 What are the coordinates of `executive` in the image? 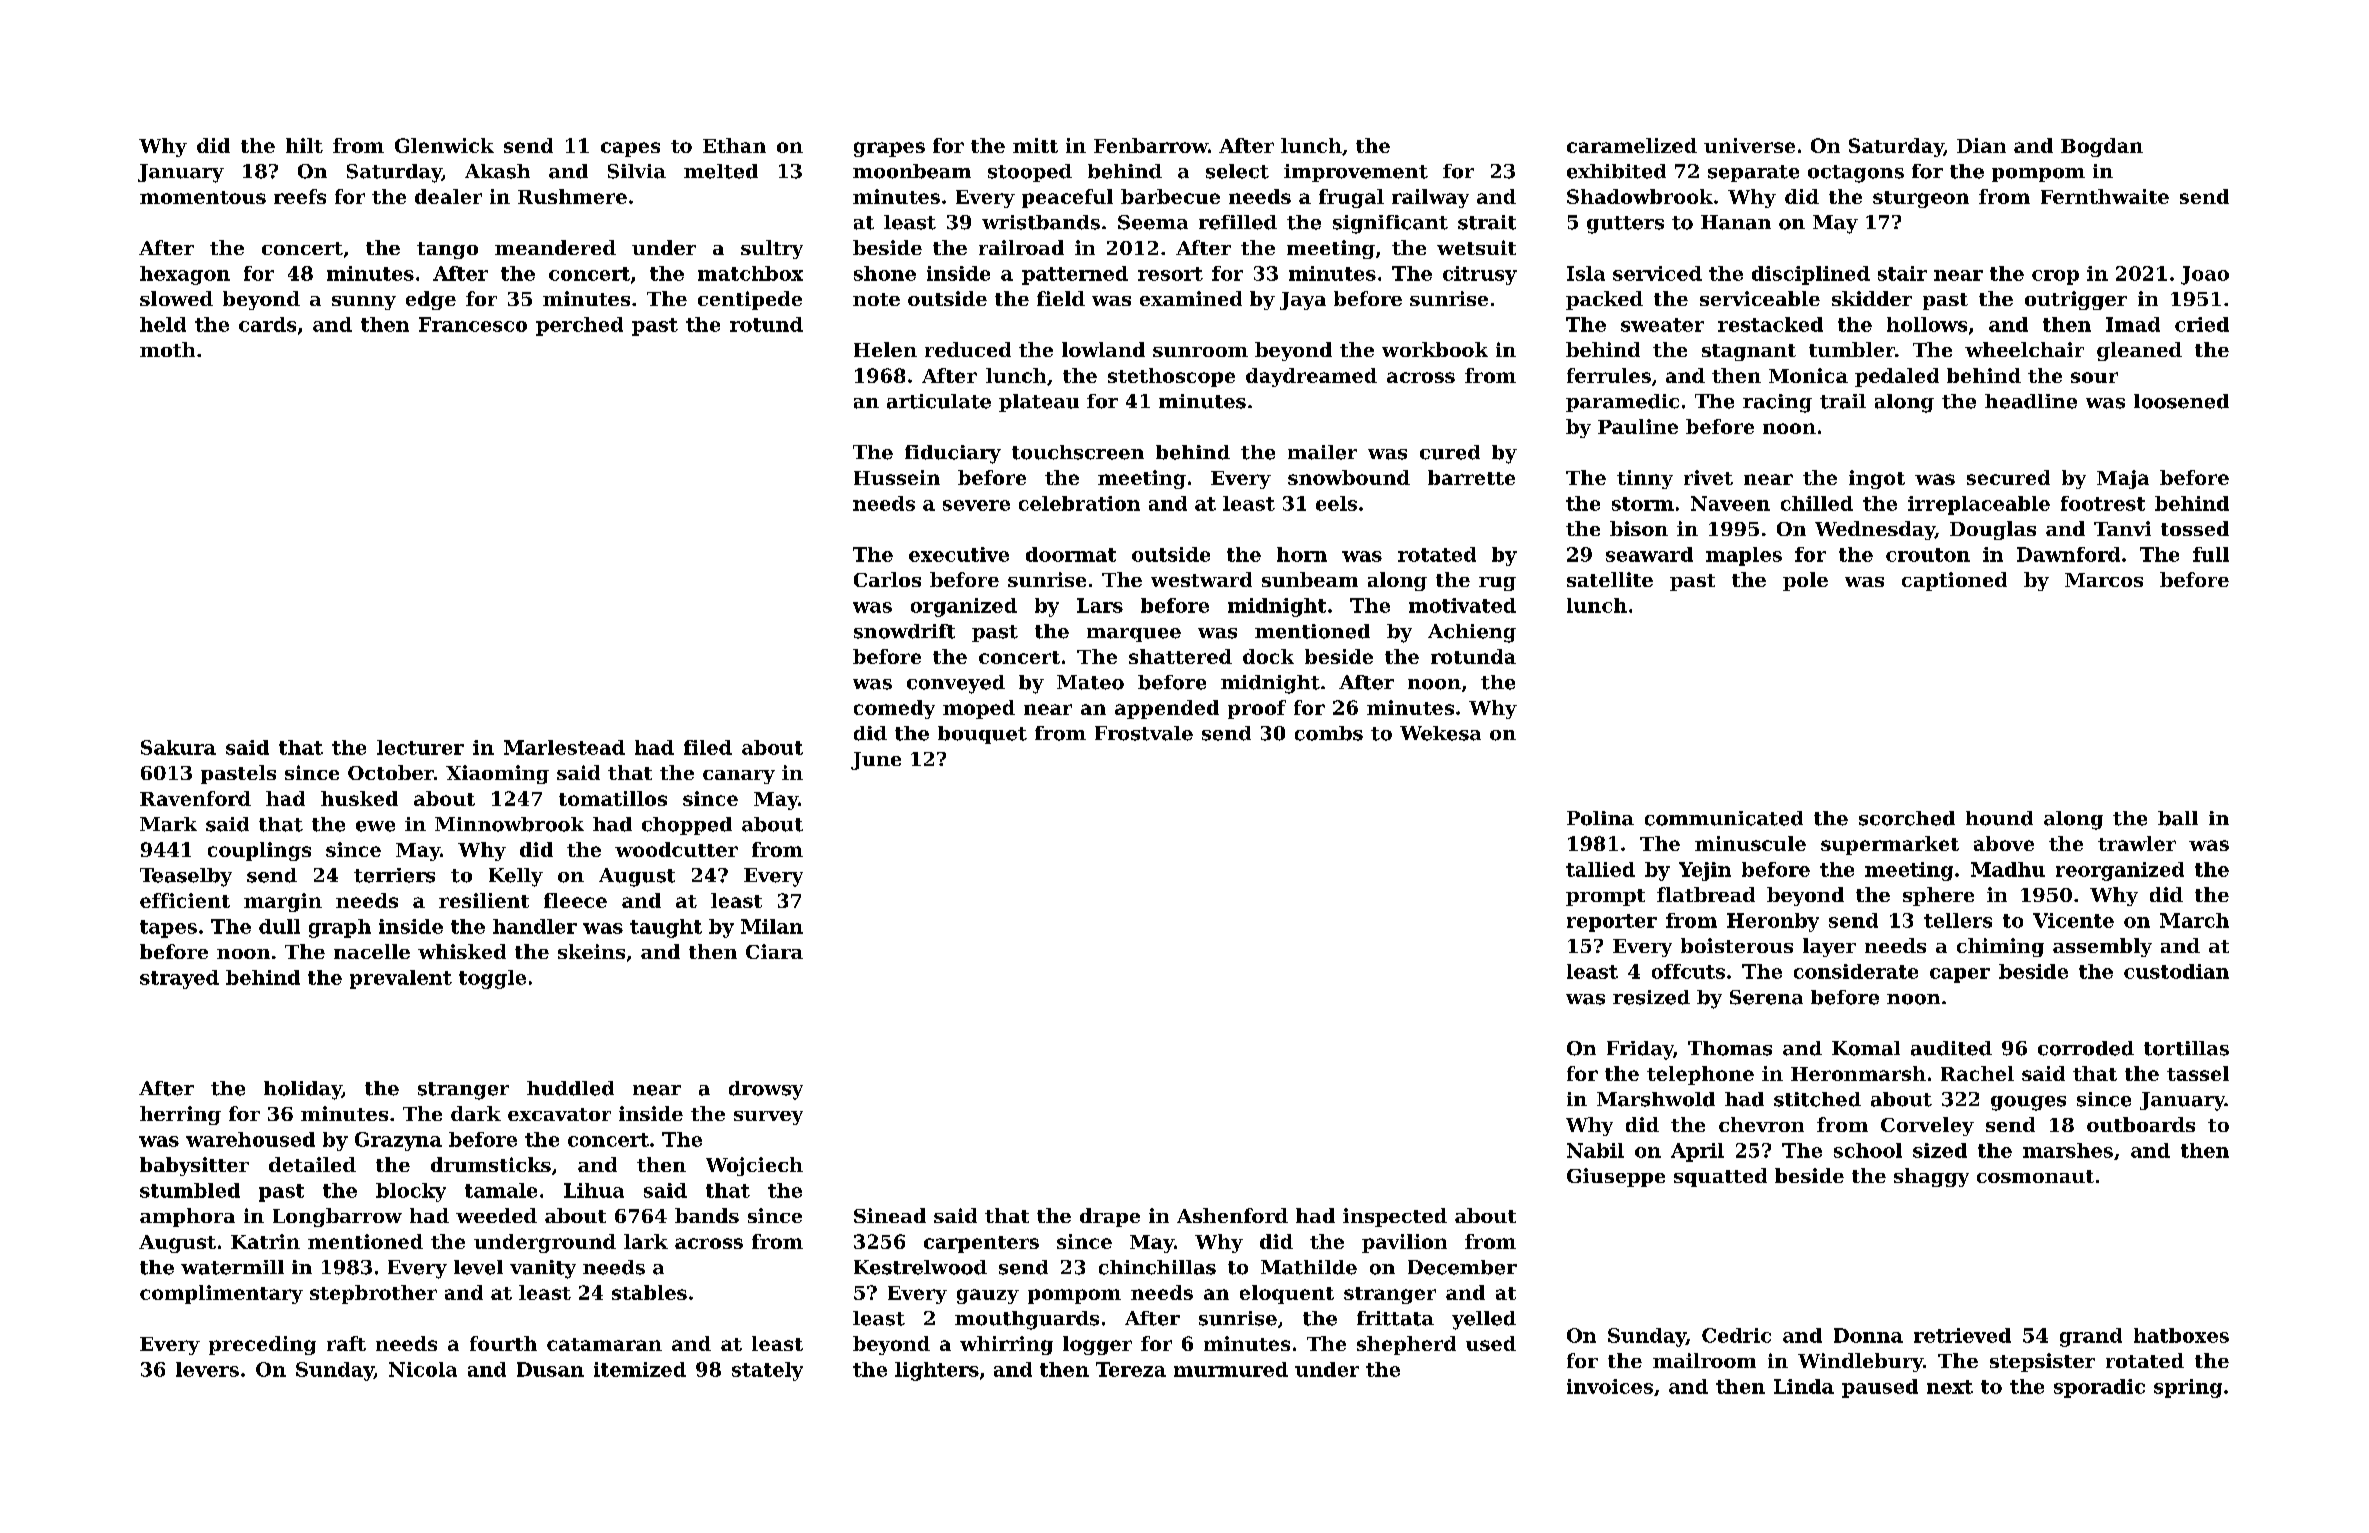 It's located at (959, 554).
